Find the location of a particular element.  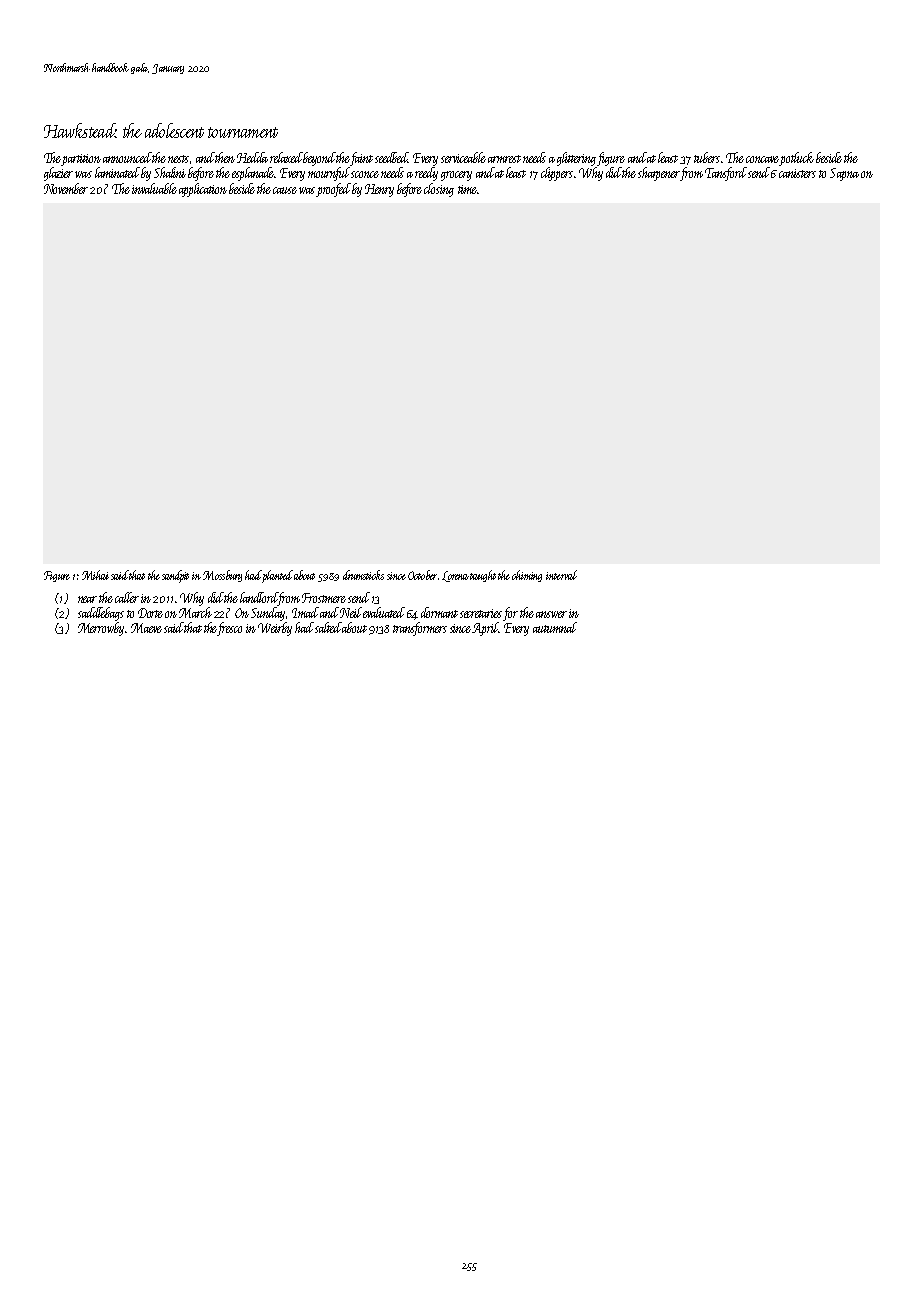

November is located at coordinates (66, 188).
